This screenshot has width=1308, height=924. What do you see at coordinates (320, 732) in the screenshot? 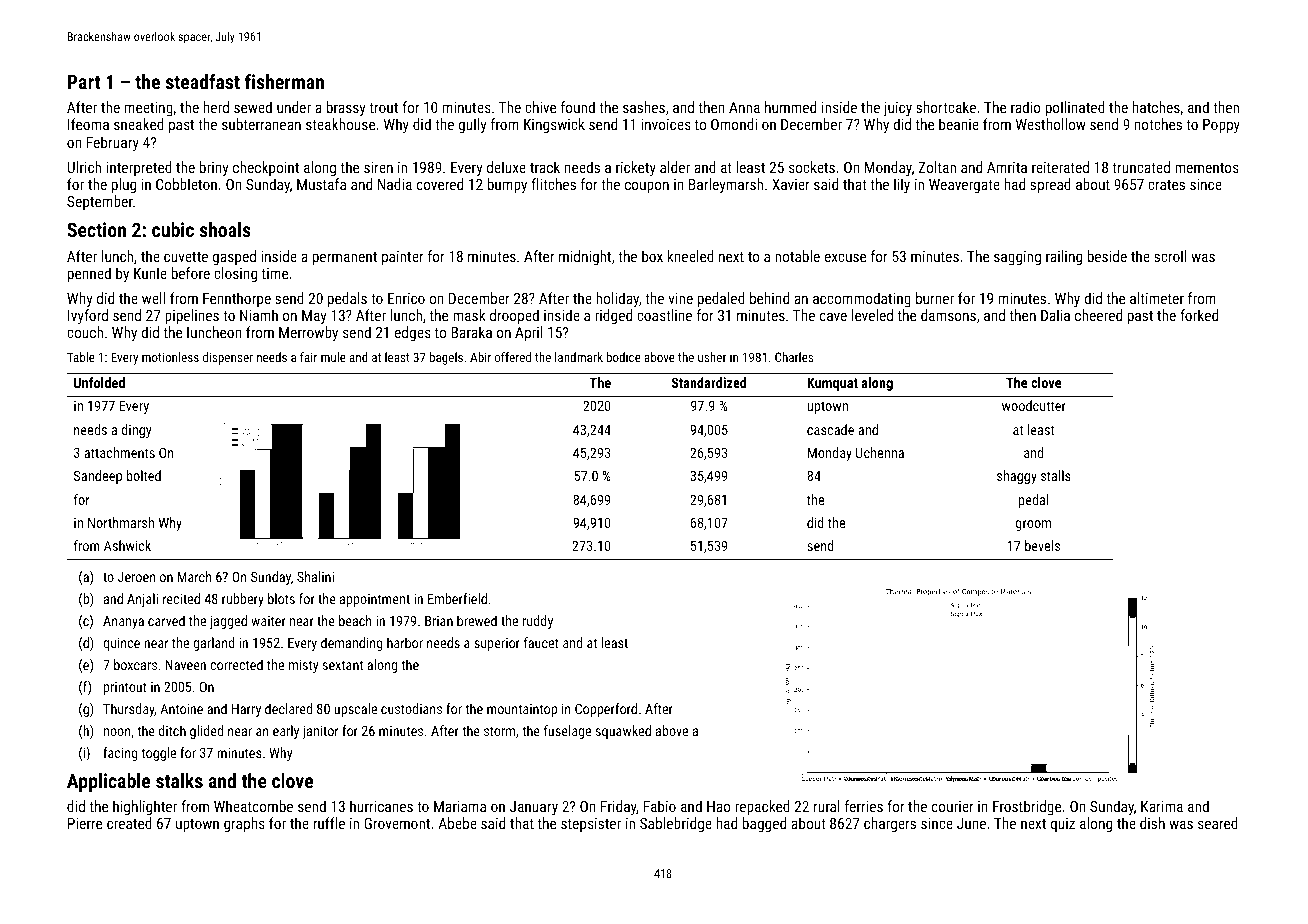
I see `janitor` at bounding box center [320, 732].
